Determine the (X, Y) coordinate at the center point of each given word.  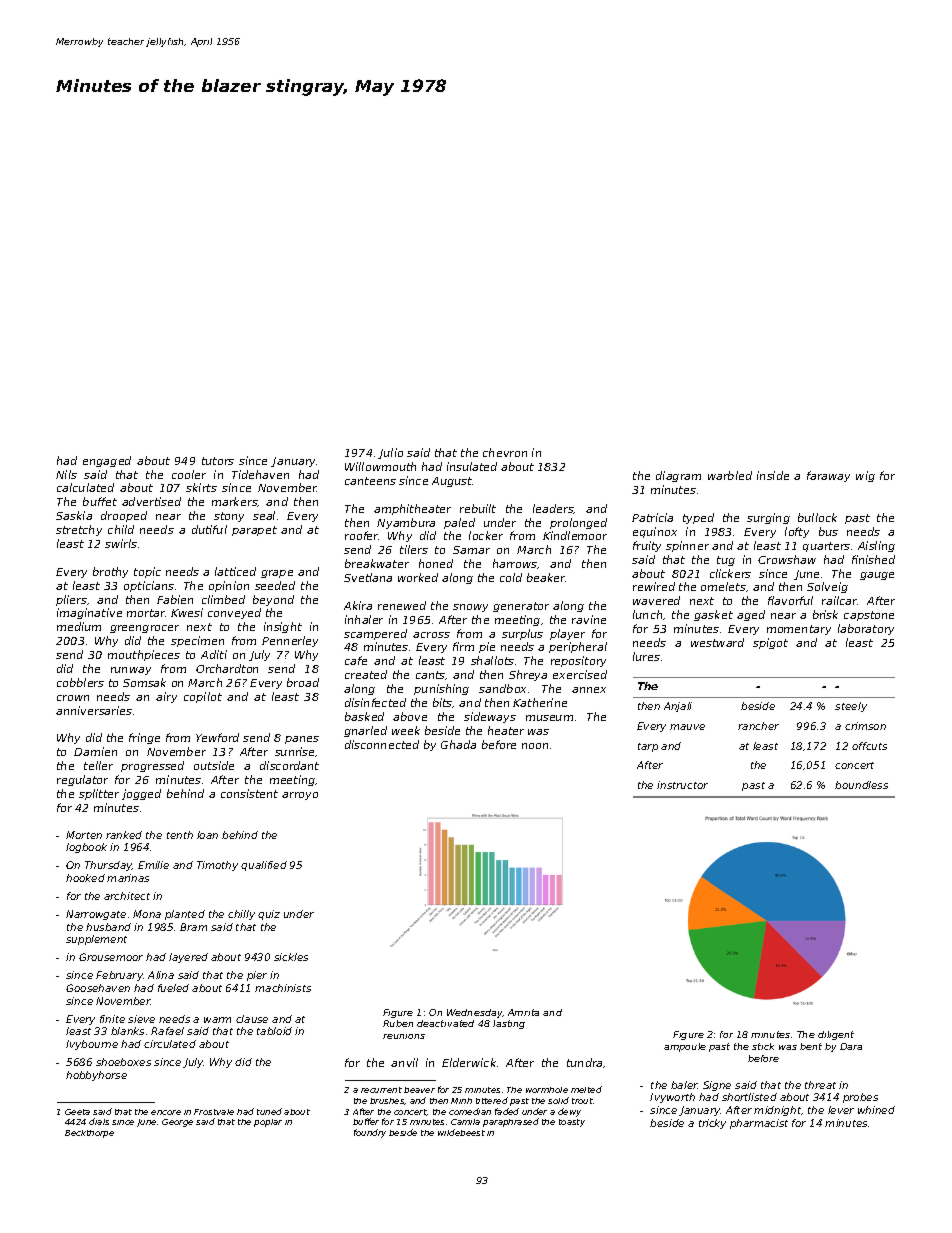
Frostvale (214, 1112)
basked (364, 716)
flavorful (790, 600)
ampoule (685, 1047)
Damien (95, 751)
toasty (572, 1123)
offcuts (869, 746)
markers (235, 502)
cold (511, 577)
